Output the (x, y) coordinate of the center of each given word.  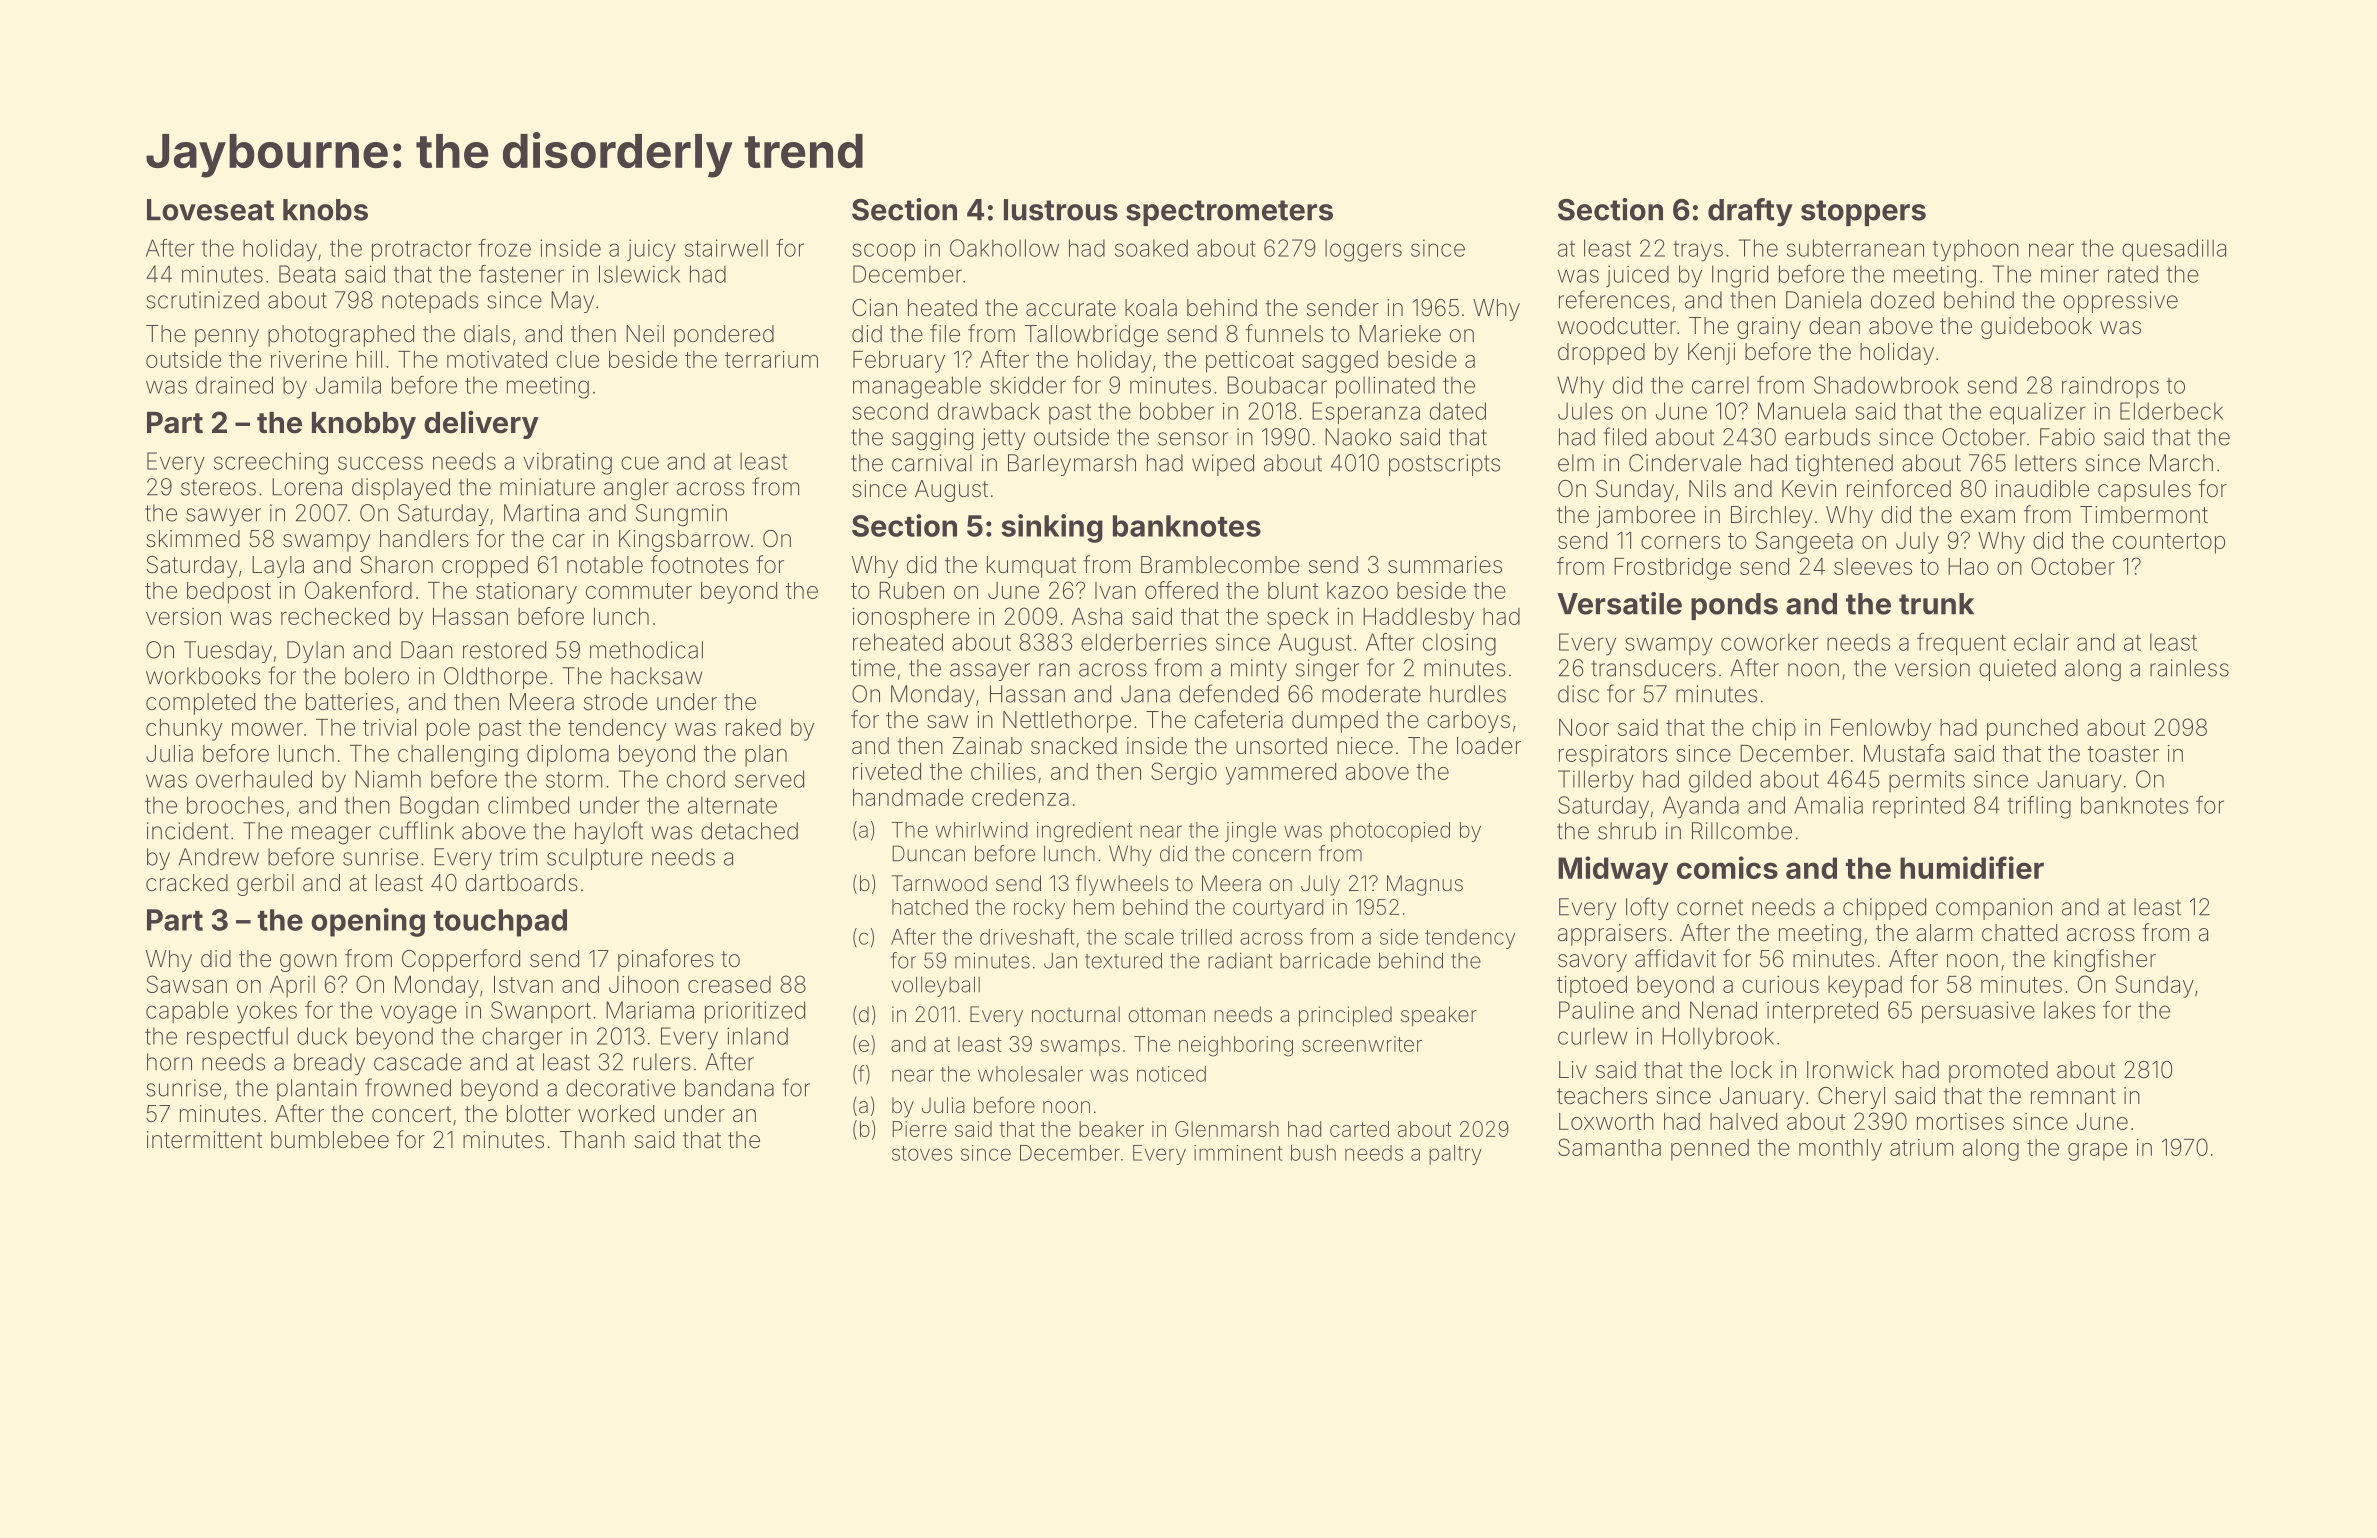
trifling (2039, 807)
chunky (184, 730)
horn (169, 1062)
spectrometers (1229, 213)
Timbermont (2144, 515)
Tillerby (1596, 781)
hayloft (609, 832)
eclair (2041, 642)
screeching (271, 463)
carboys (1468, 722)
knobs (325, 210)
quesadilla (2174, 250)
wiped (1223, 465)
